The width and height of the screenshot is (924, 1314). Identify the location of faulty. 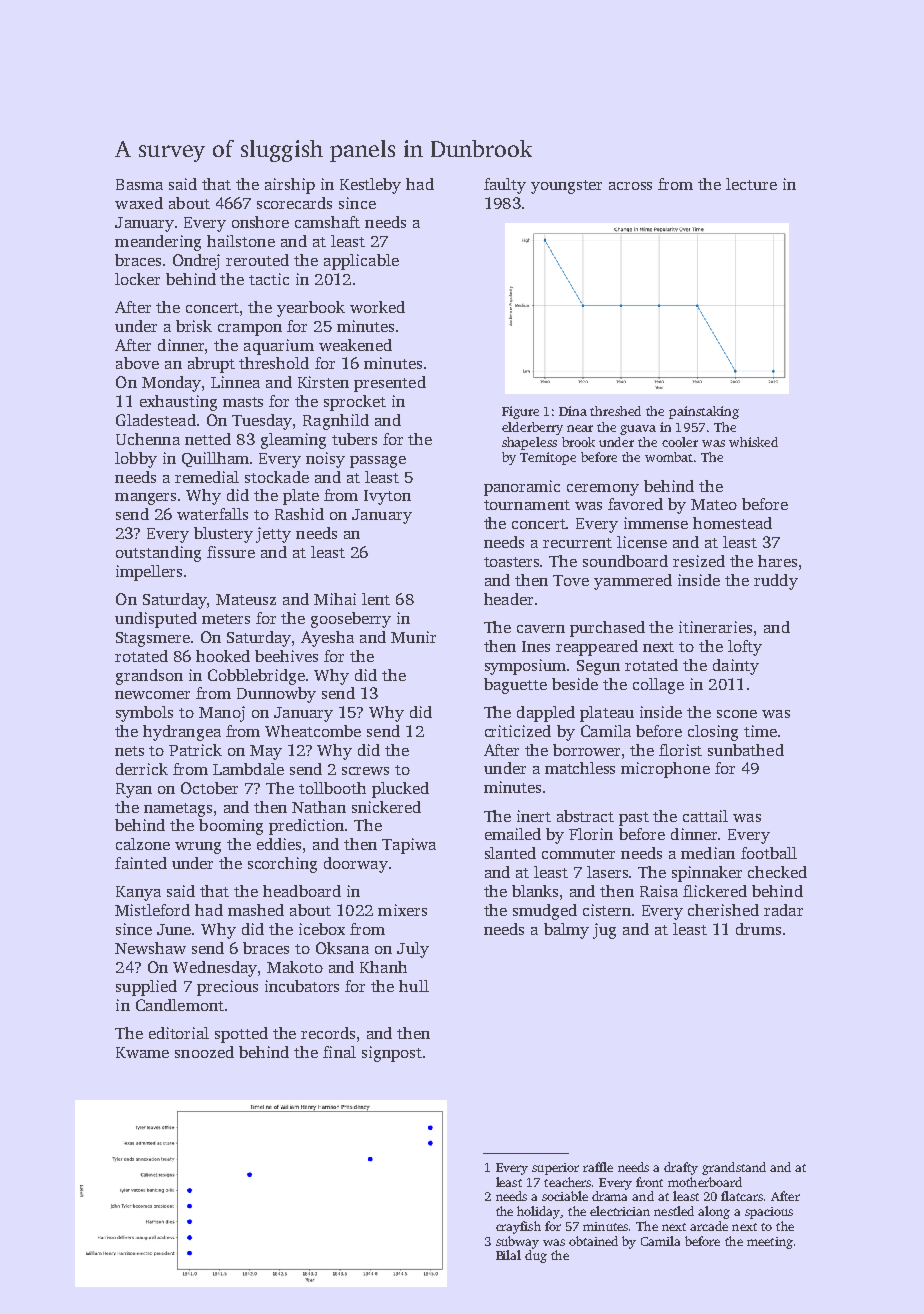
(505, 186).
